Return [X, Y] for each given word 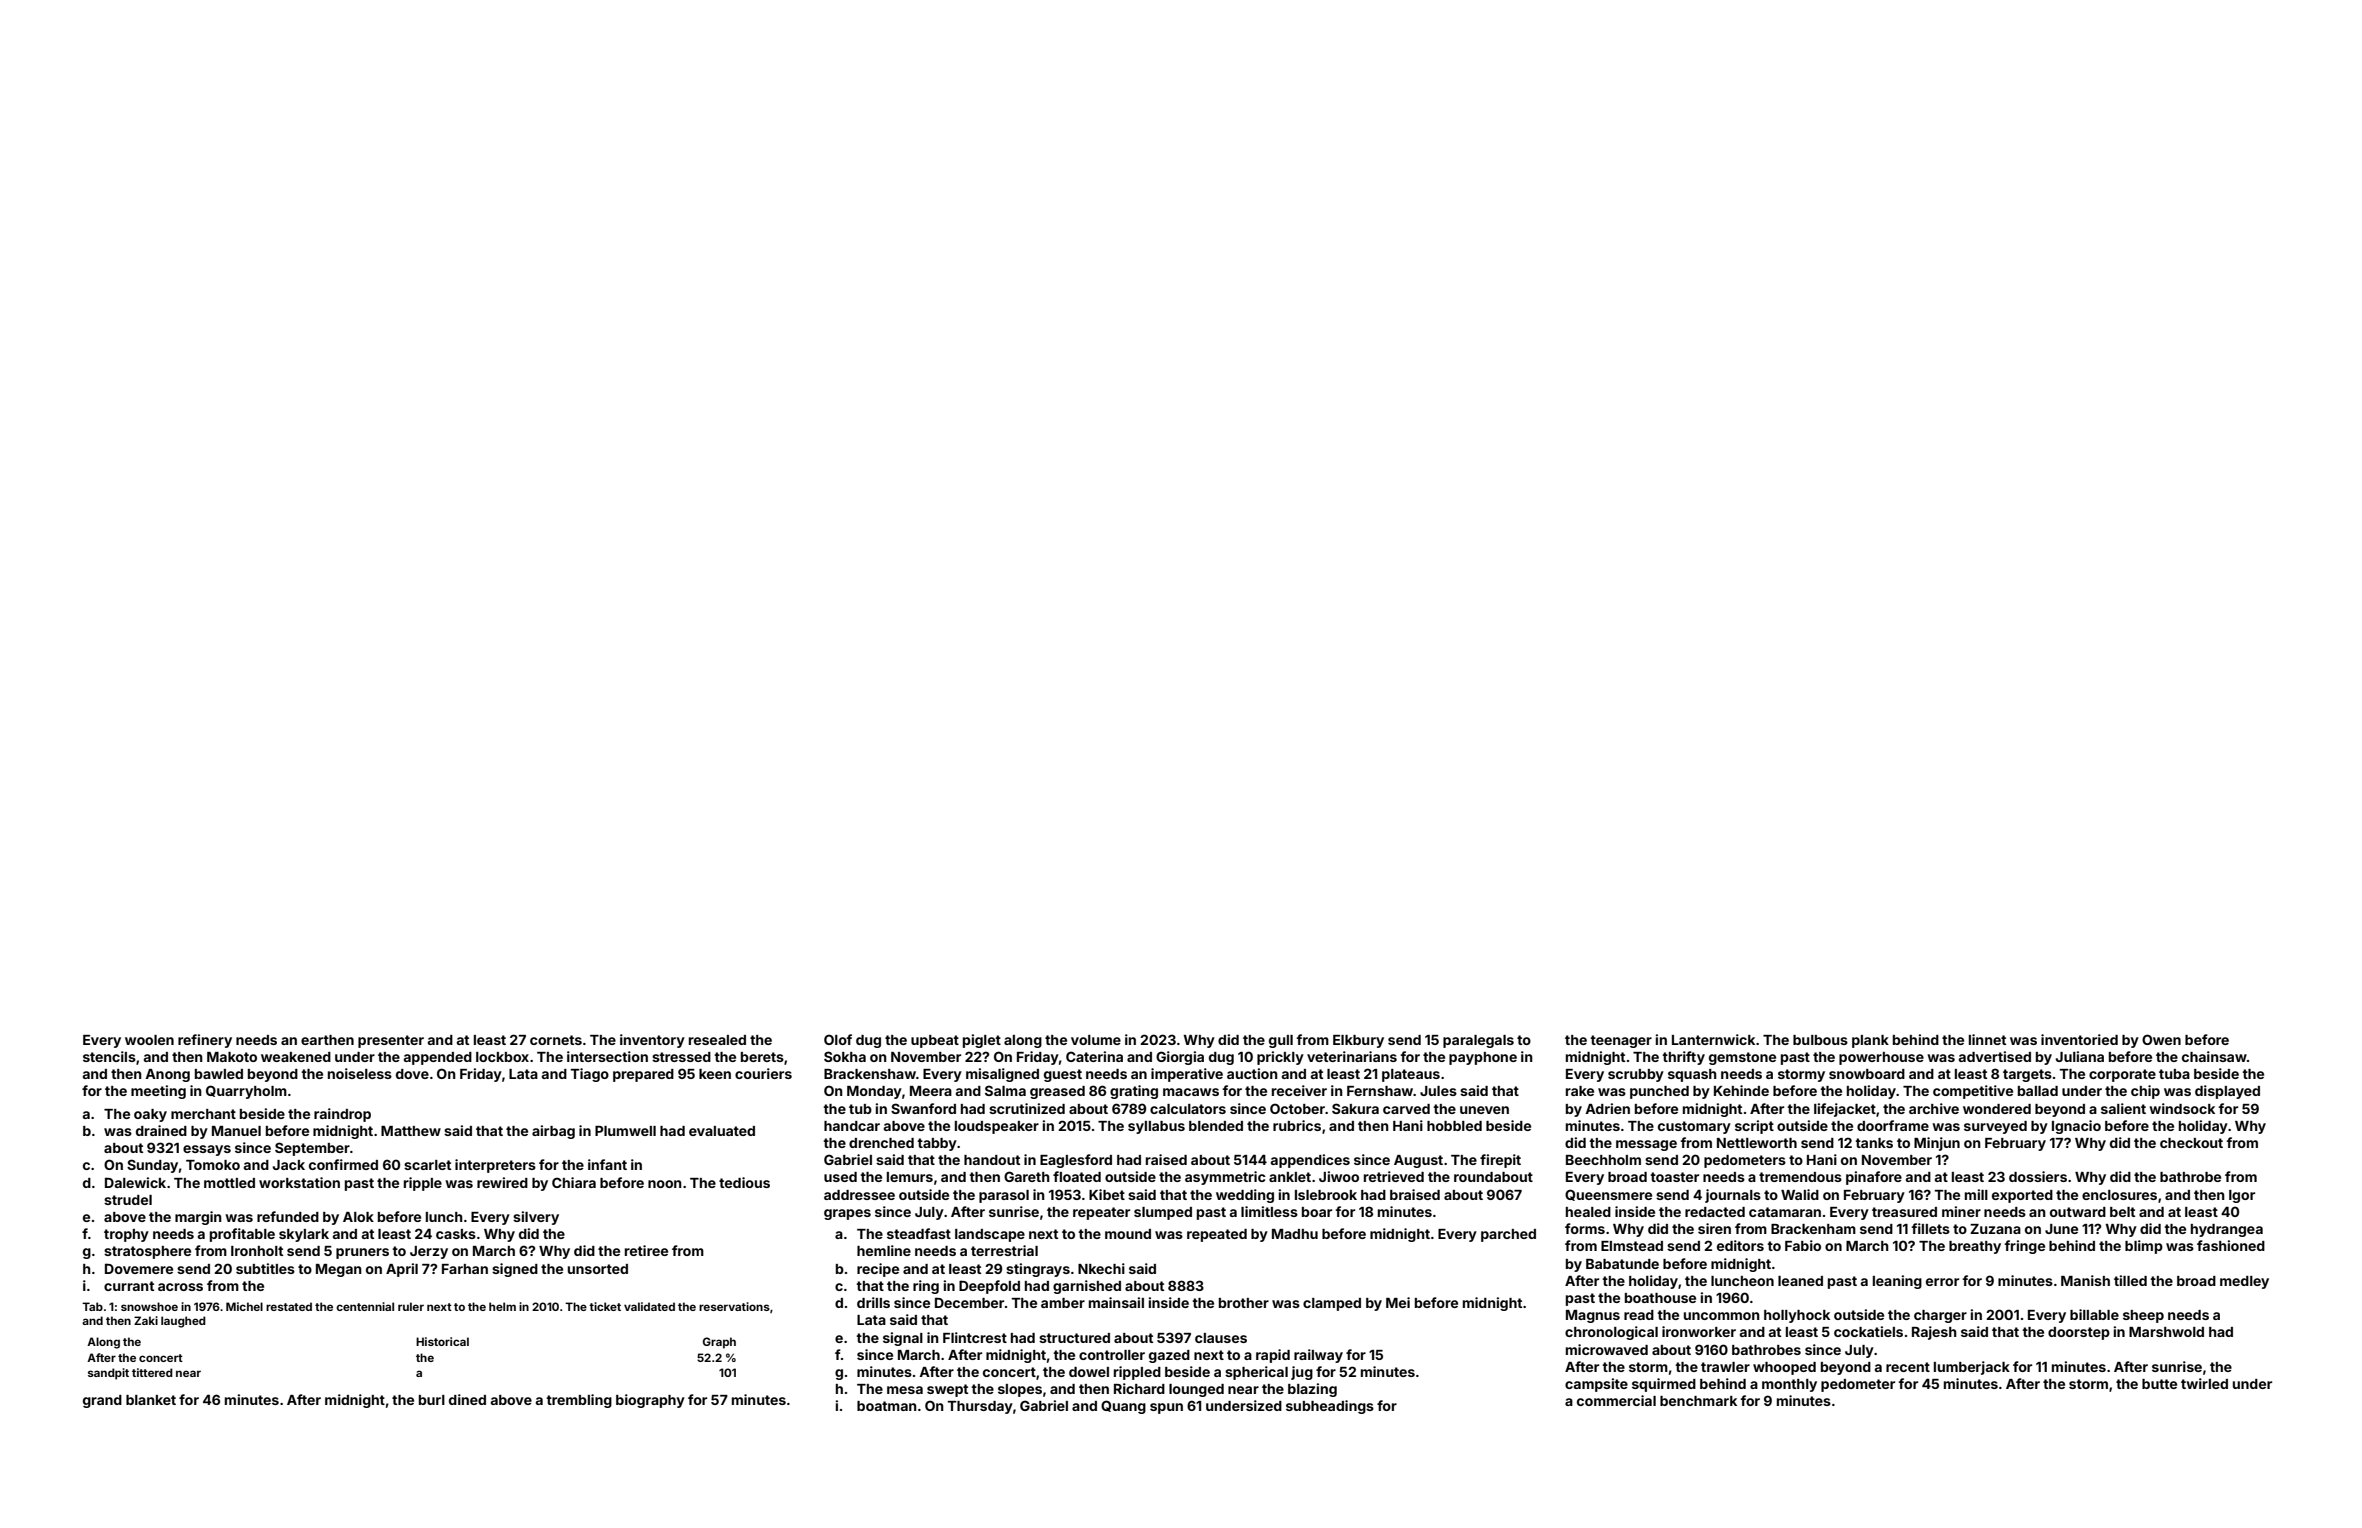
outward [2078, 1212]
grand [102, 1401]
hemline [884, 1250]
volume [1096, 1040]
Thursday [980, 1407]
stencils [109, 1056]
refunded [288, 1216]
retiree [646, 1250]
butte [2159, 1384]
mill [1976, 1194]
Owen [2161, 1039]
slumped [1163, 1213]
